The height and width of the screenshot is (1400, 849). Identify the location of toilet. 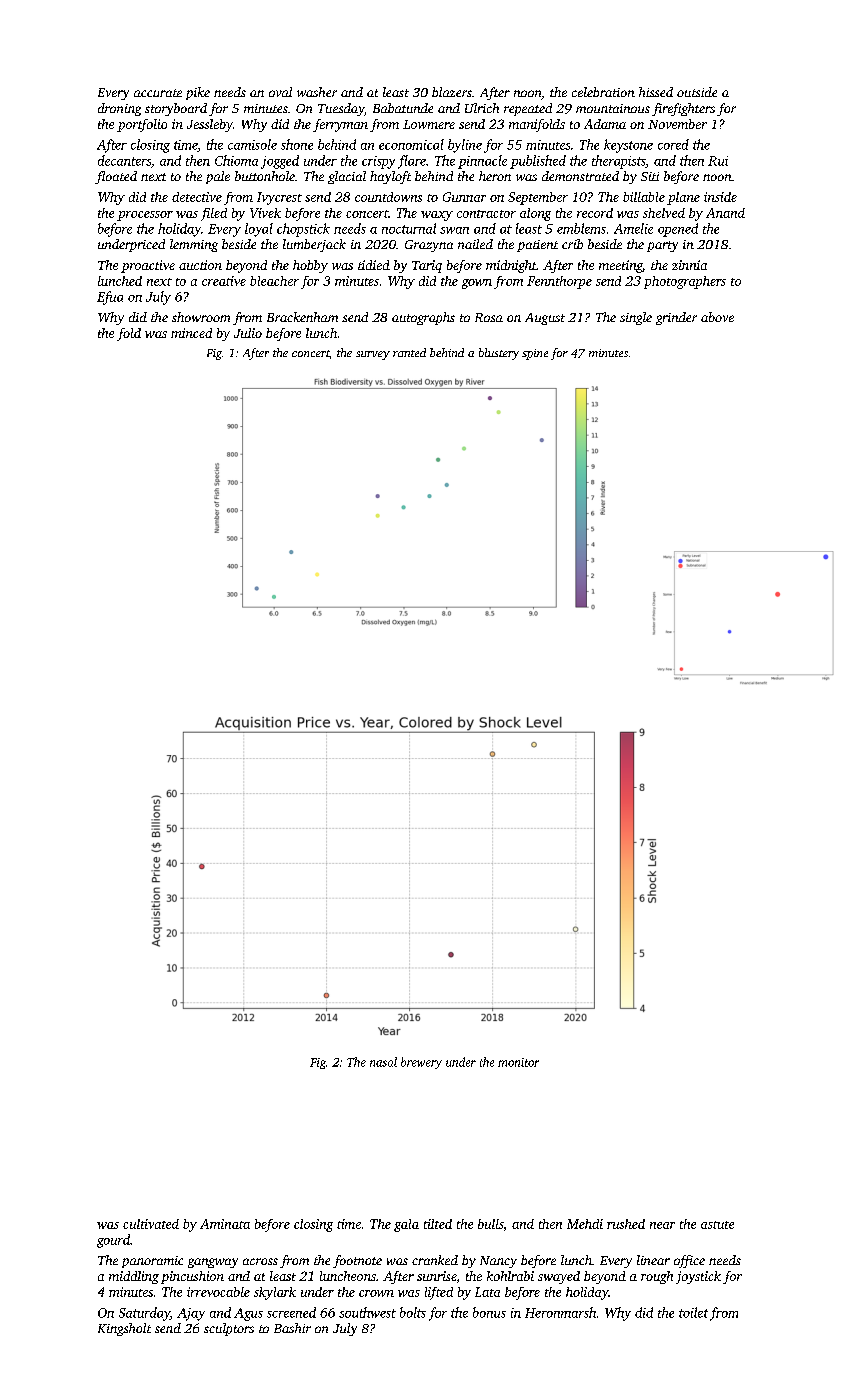
(693, 1312).
